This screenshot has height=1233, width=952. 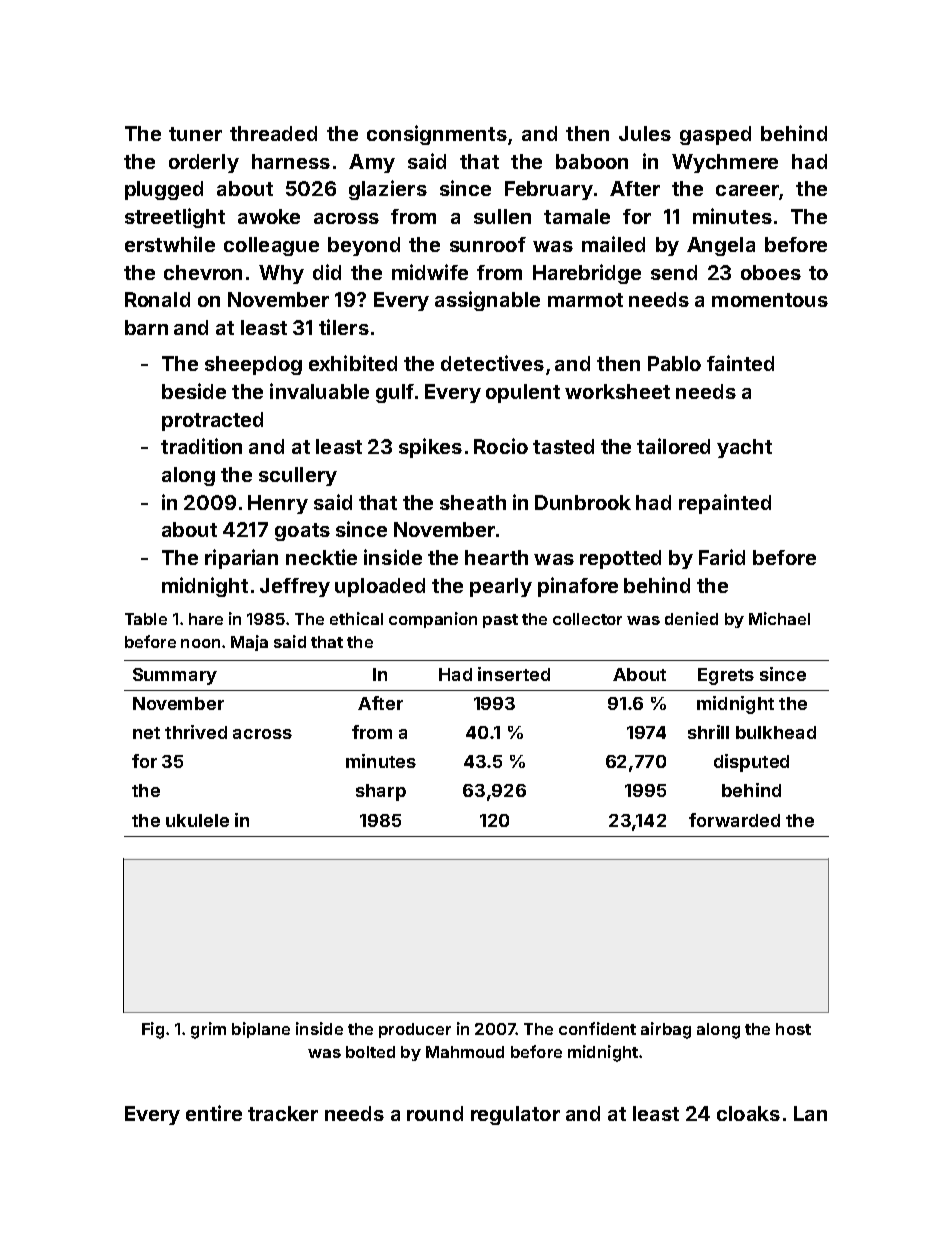 What do you see at coordinates (748, 1113) in the screenshot?
I see `cloaks` at bounding box center [748, 1113].
